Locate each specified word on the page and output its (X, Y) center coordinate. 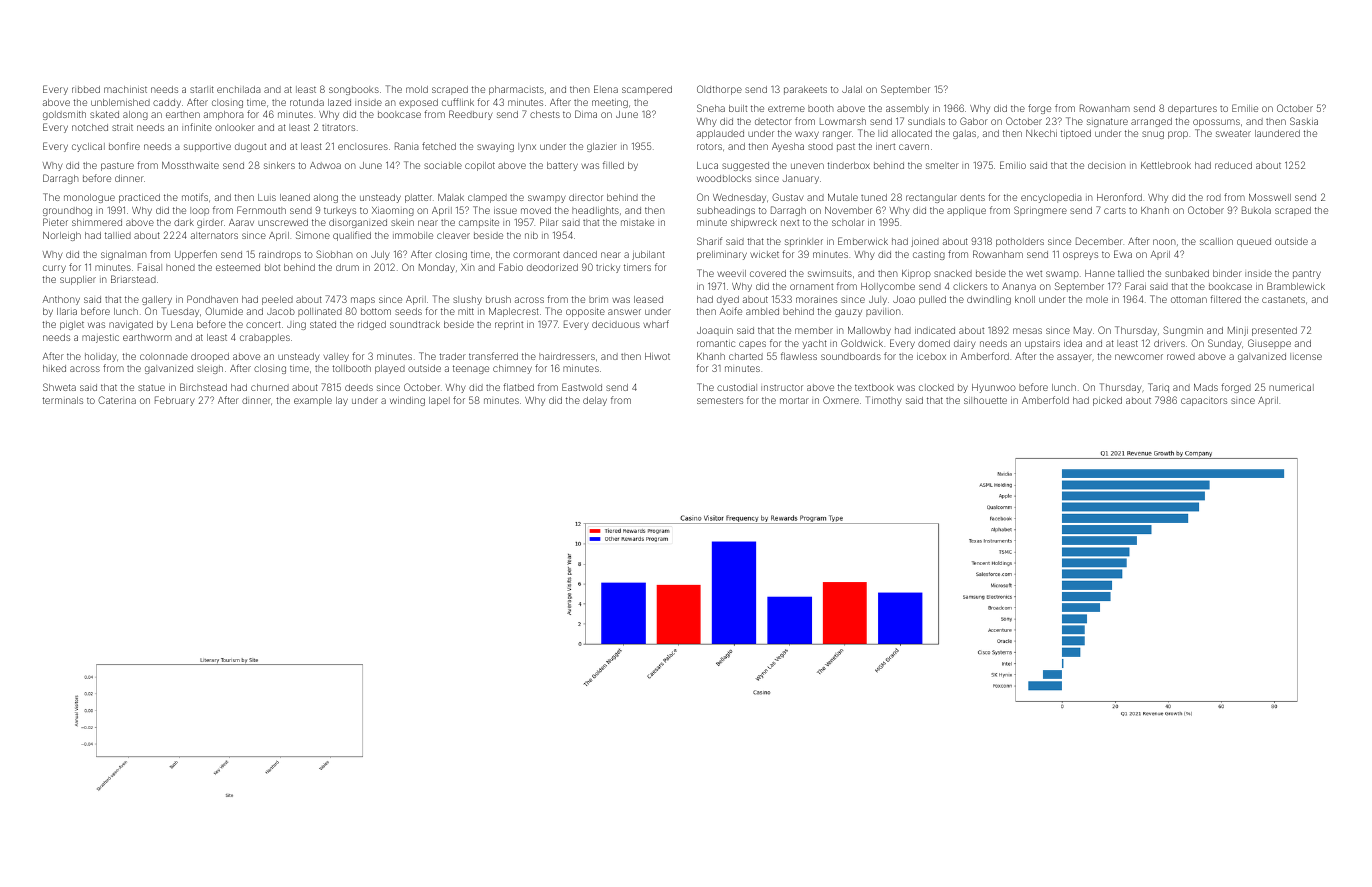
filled (613, 165)
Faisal (150, 267)
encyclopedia (1051, 198)
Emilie (1245, 108)
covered (768, 273)
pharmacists (516, 90)
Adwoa (325, 165)
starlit (202, 89)
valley (336, 357)
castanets (1283, 299)
